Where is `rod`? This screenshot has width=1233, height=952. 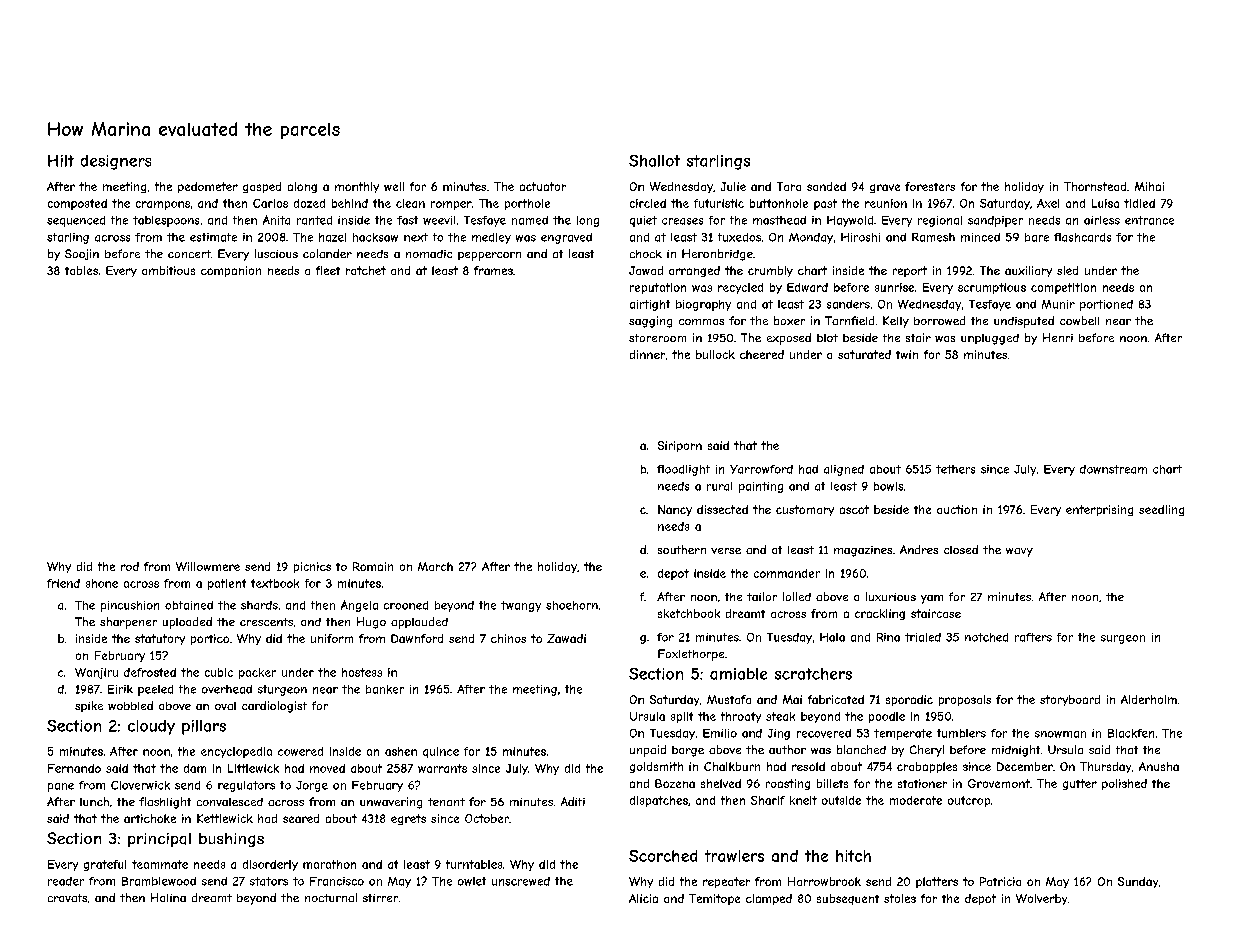 rod is located at coordinates (130, 566).
